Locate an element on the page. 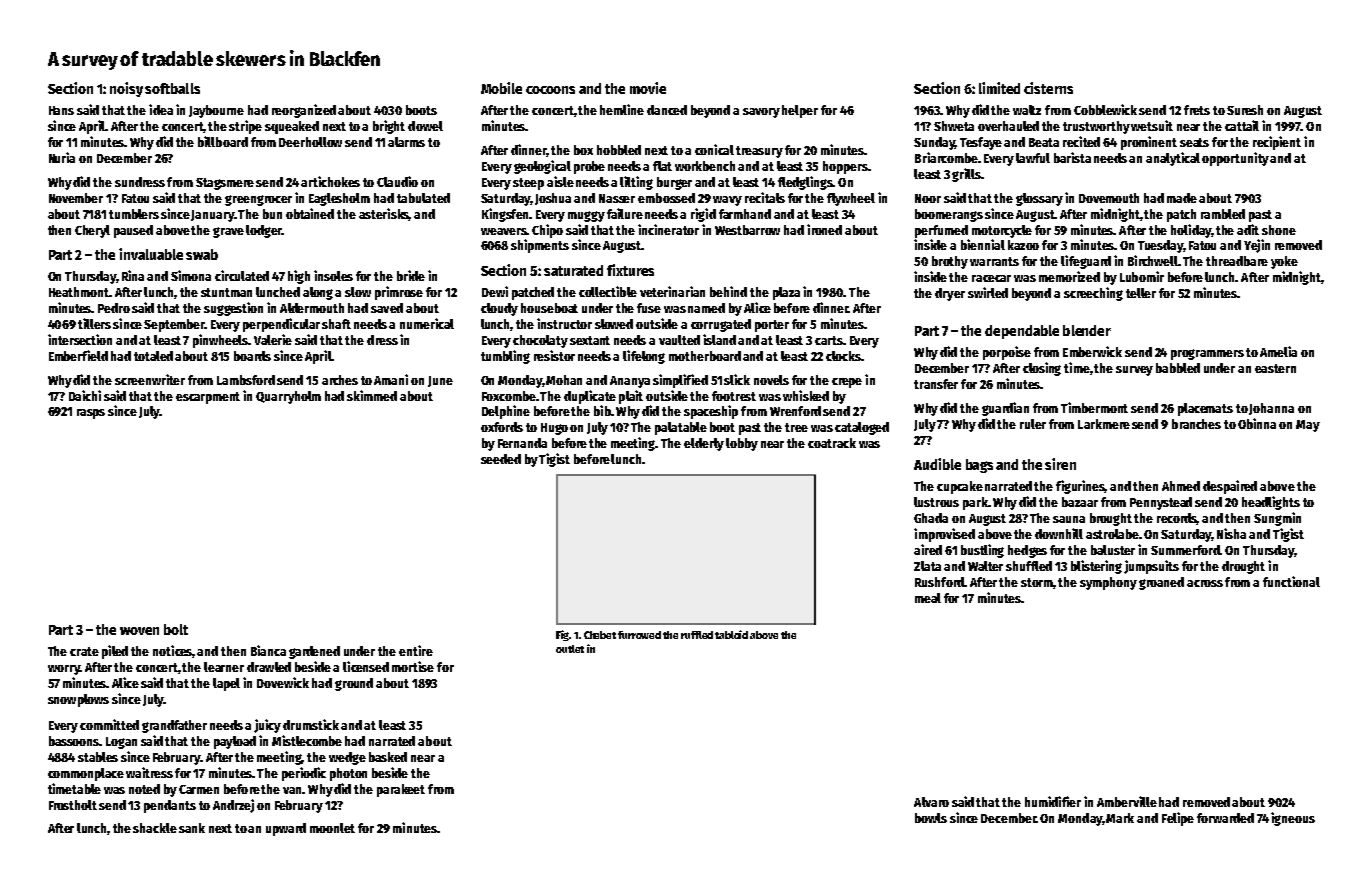 The image size is (1372, 887). movie is located at coordinates (648, 88).
